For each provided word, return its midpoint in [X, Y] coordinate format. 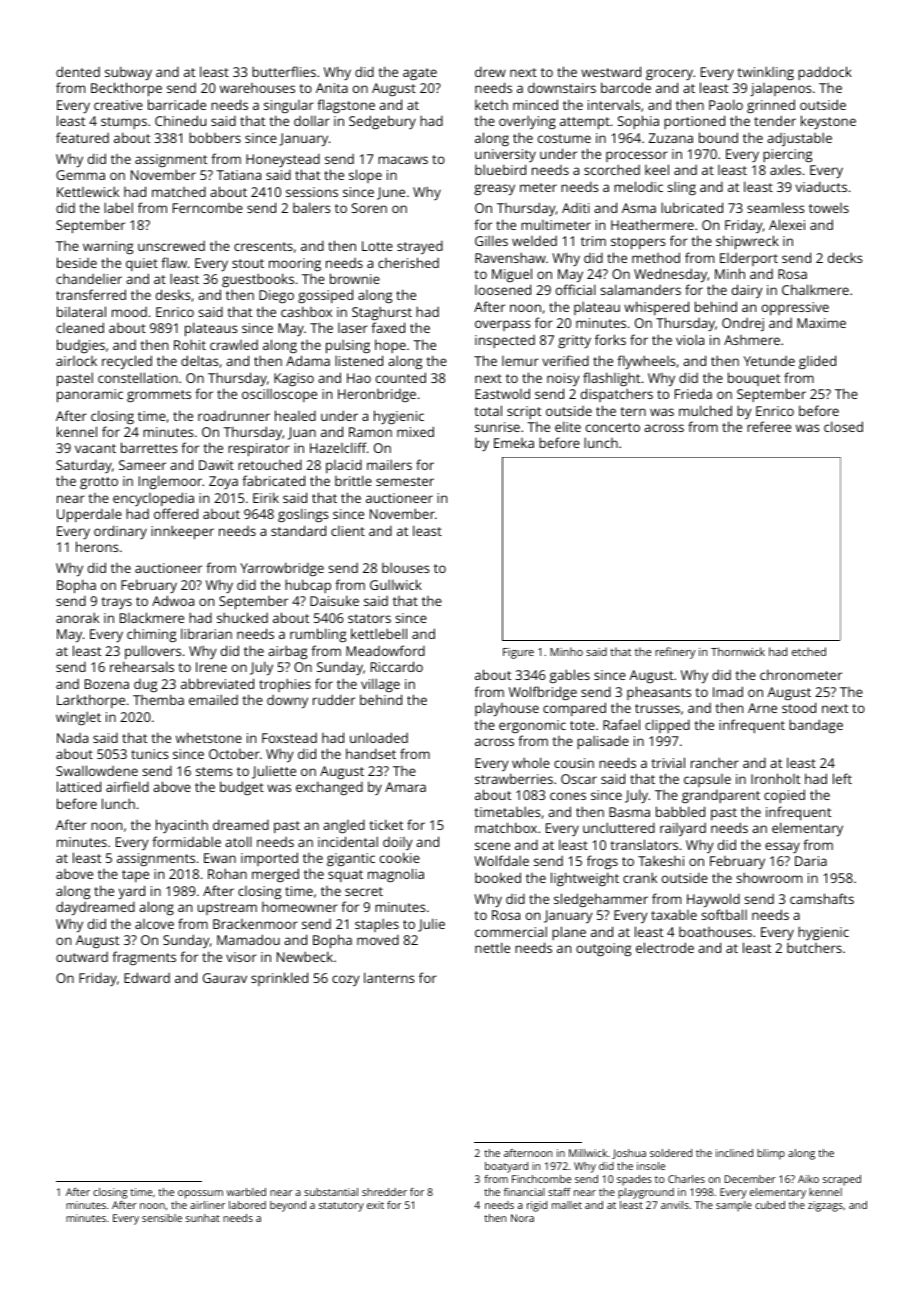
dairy [747, 291]
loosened [503, 289]
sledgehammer [601, 900]
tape [135, 876]
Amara [405, 787]
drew [490, 72]
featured [82, 137]
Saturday [84, 466]
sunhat [203, 1218]
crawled [234, 345]
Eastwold [502, 393]
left [842, 778]
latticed [79, 786]
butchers [814, 948]
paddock [825, 73]
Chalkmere [815, 289]
